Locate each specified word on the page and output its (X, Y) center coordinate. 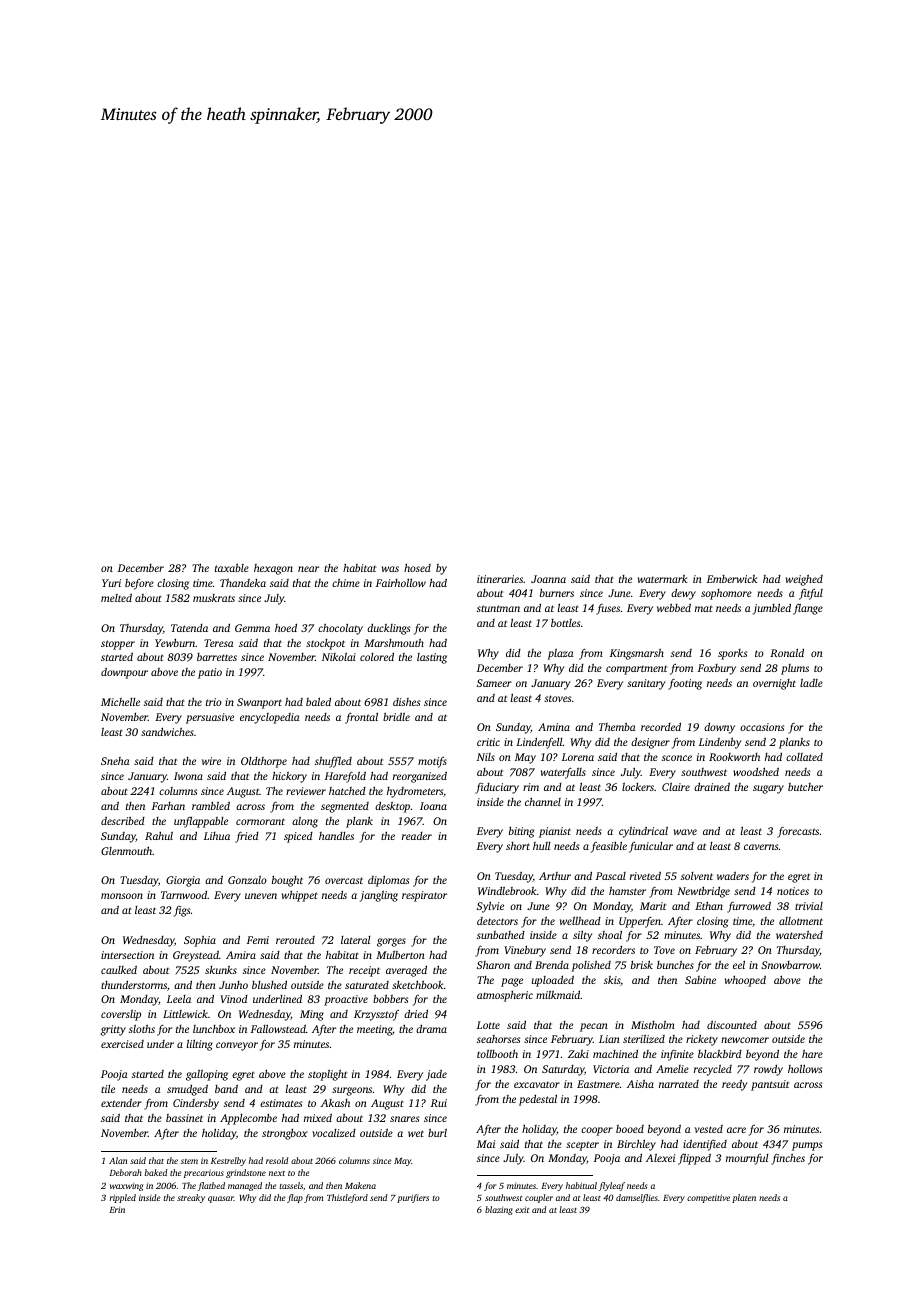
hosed (417, 568)
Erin (117, 1210)
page (512, 982)
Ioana (433, 806)
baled (318, 702)
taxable (232, 567)
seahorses (498, 1039)
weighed (804, 580)
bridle (396, 716)
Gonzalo (247, 880)
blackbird (720, 1054)
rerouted (295, 940)
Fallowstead (278, 1028)
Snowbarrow (790, 965)
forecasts (798, 832)
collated (804, 757)
